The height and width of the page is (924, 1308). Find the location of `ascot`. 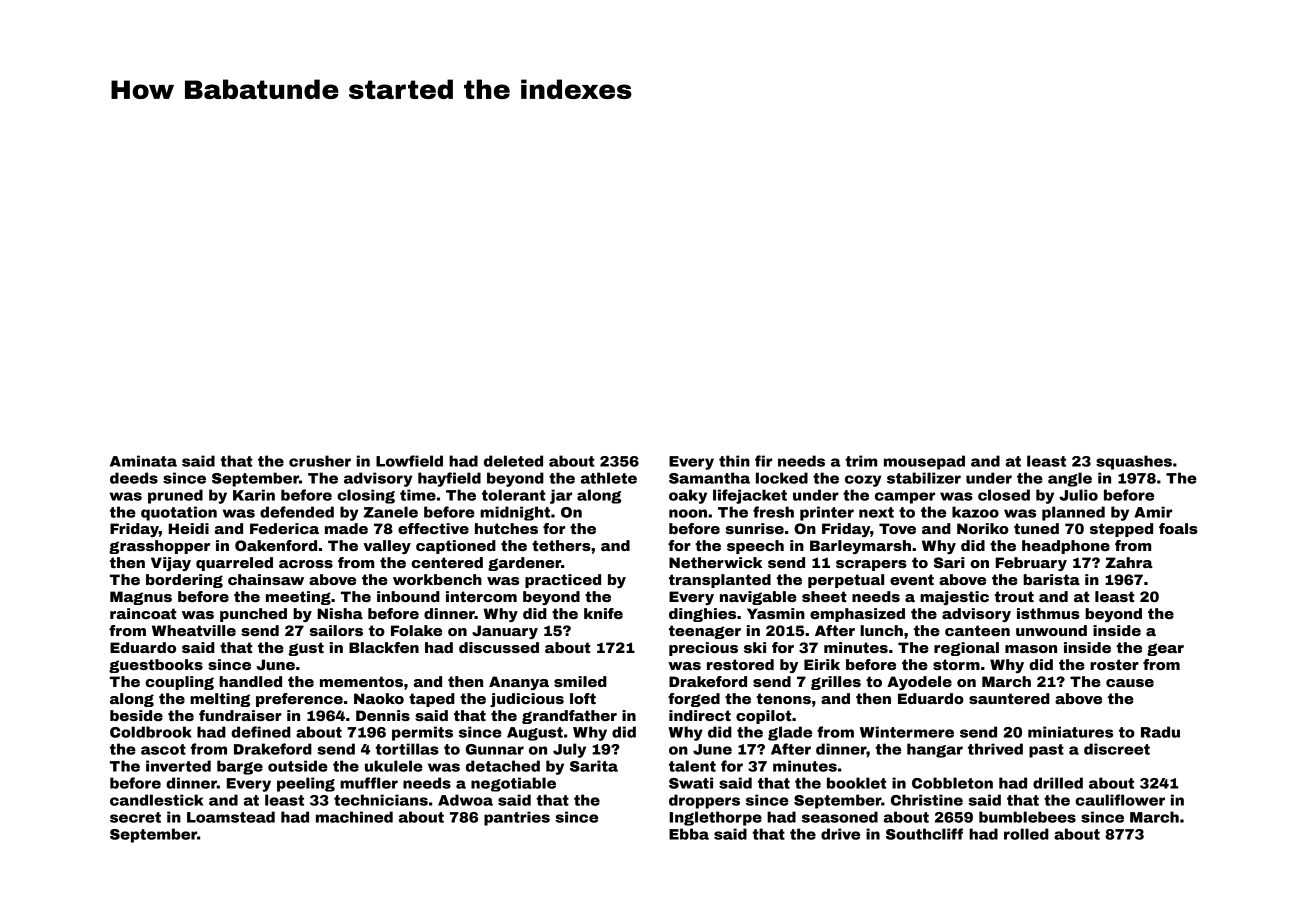

ascot is located at coordinates (163, 749).
